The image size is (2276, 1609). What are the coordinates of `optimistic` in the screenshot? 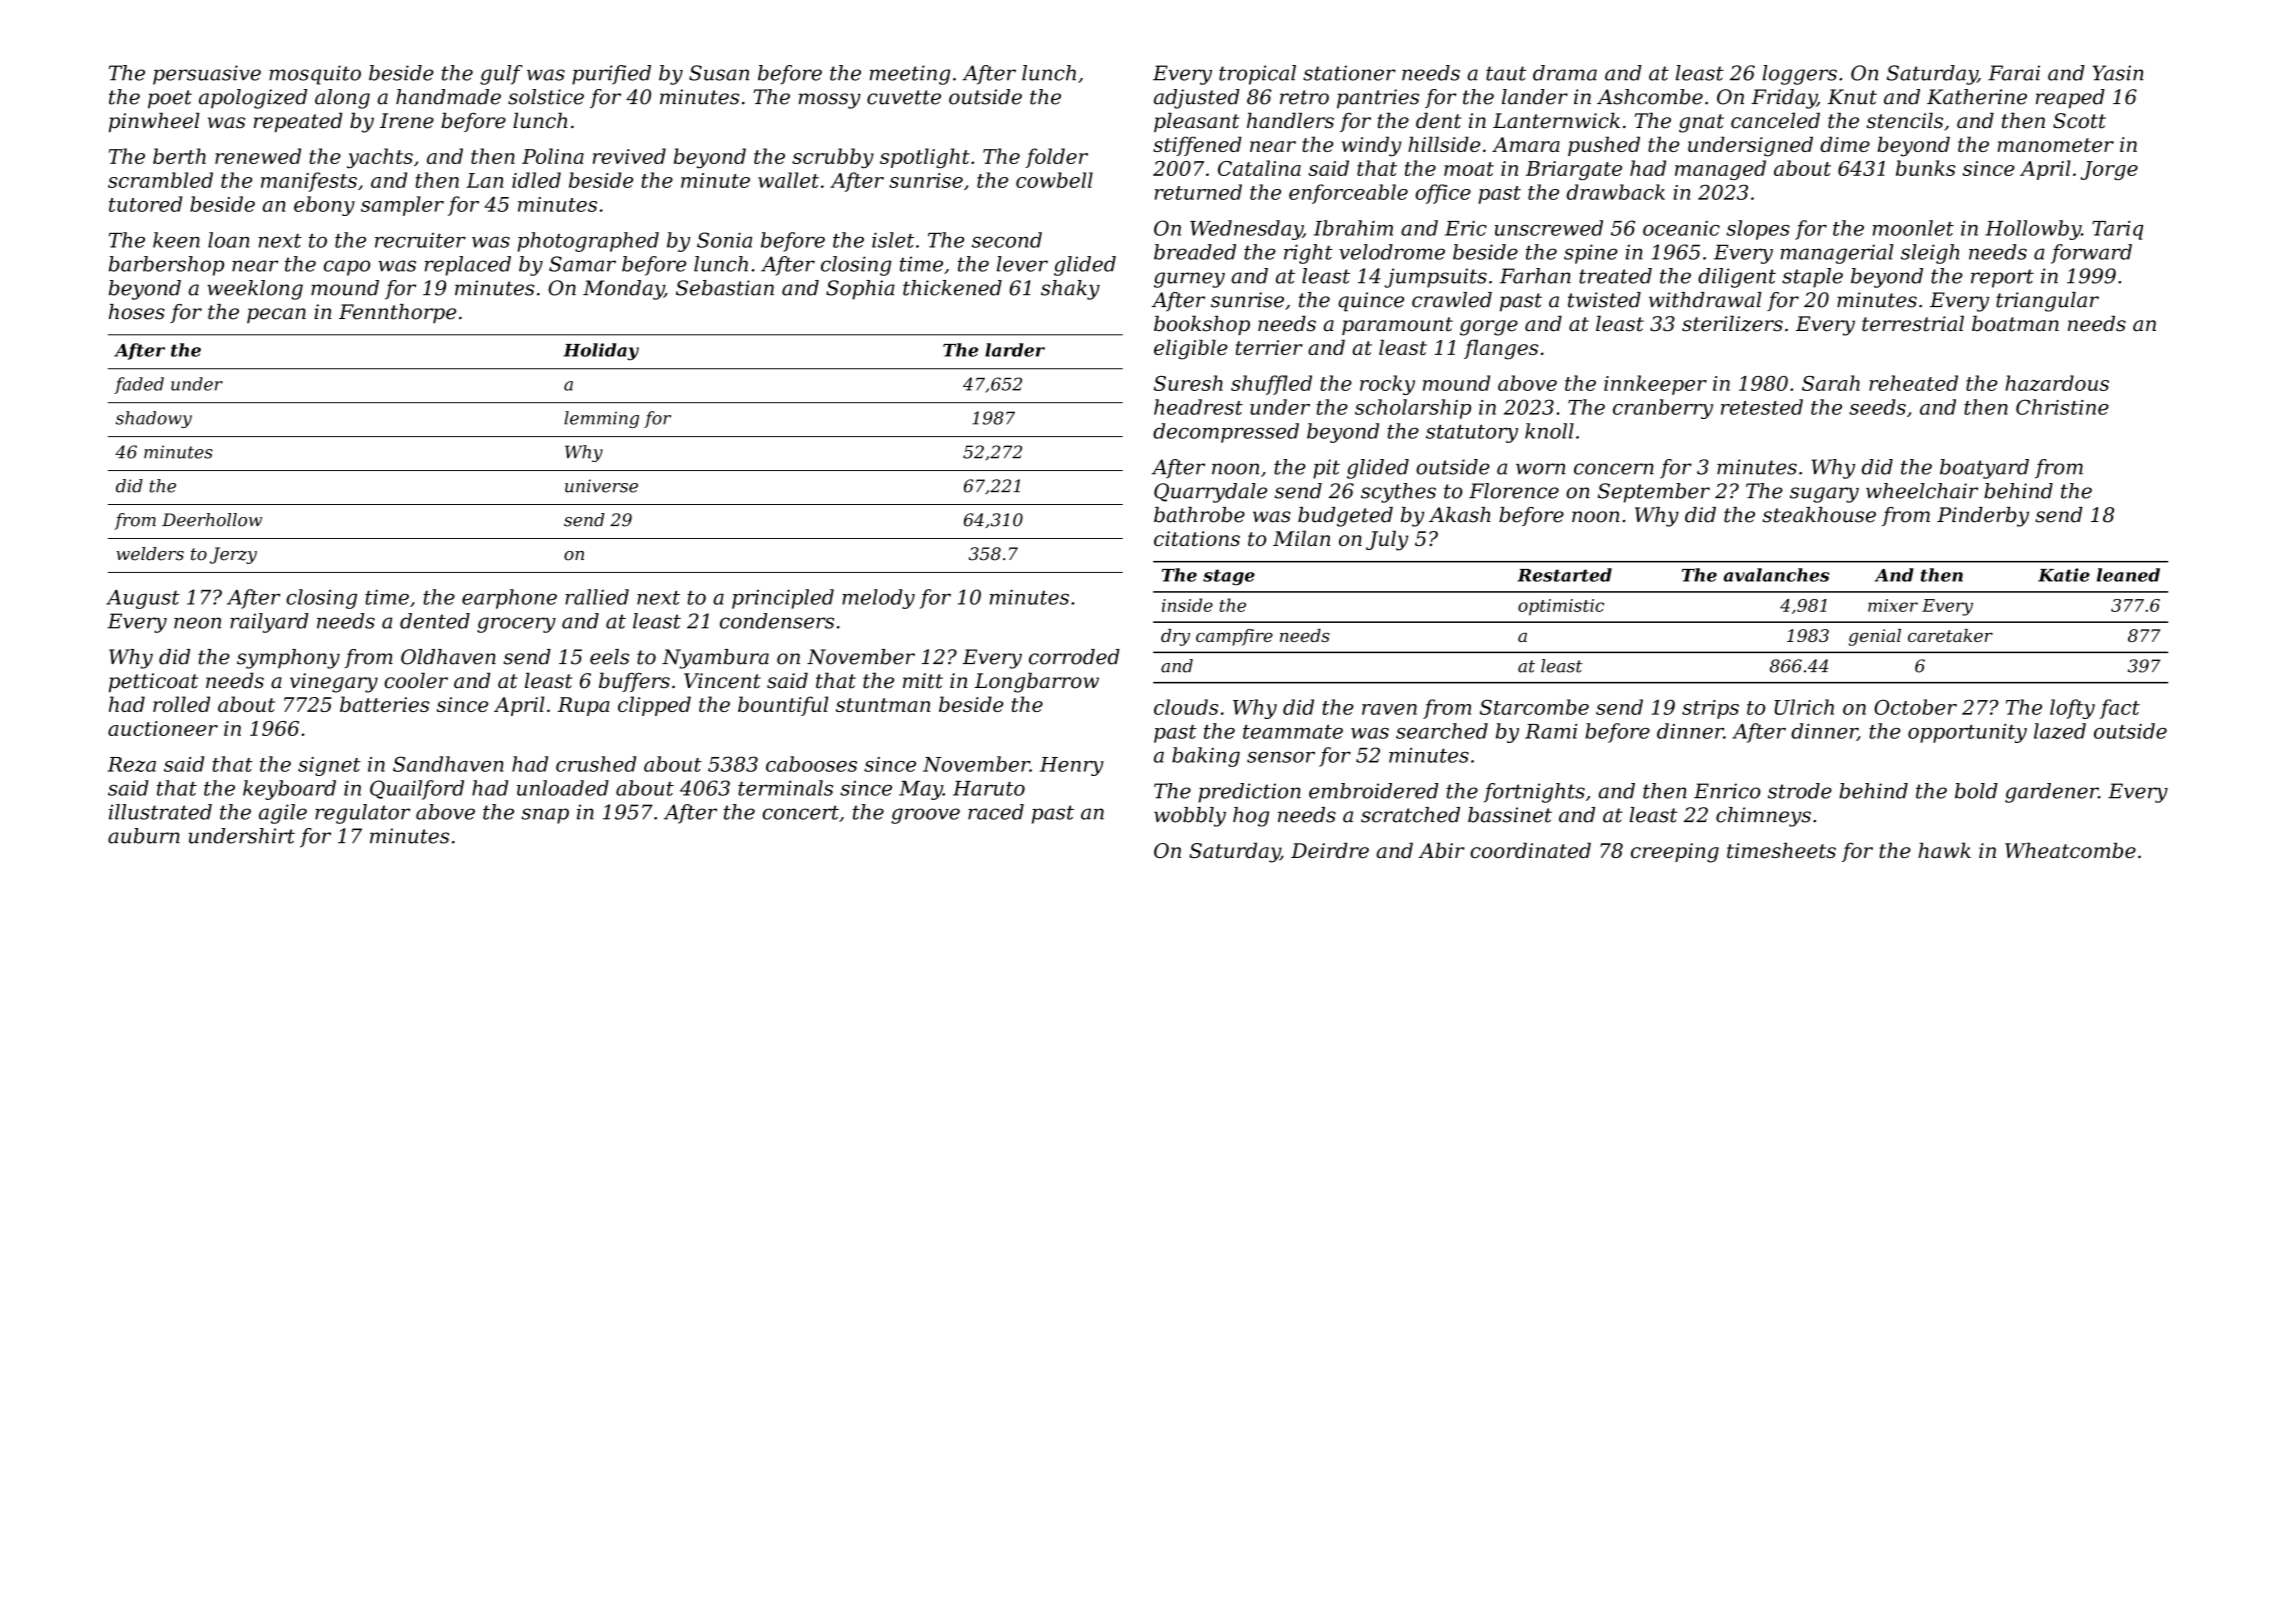 It's located at (1561, 607).
